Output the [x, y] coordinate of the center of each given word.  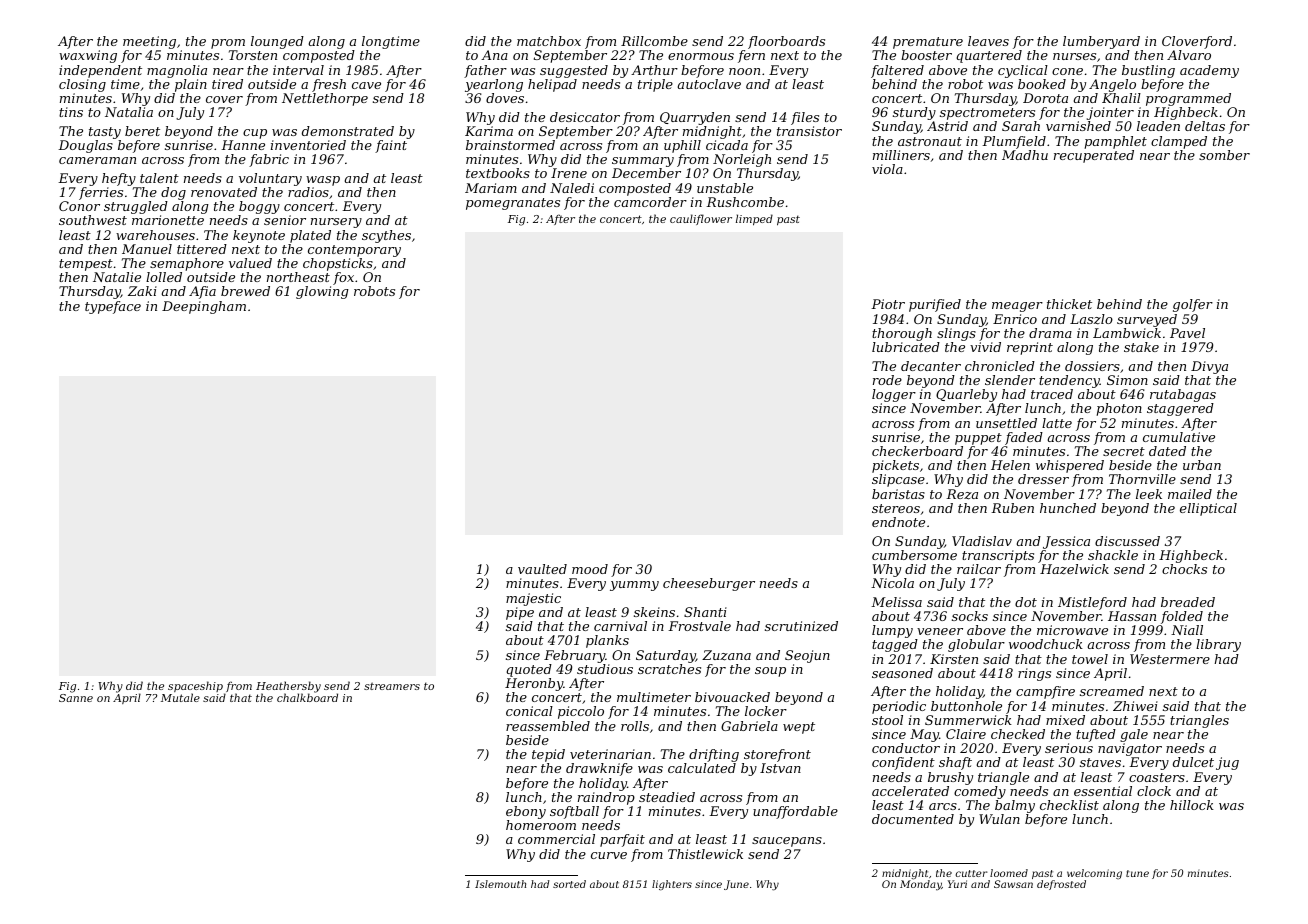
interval [298, 70]
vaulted [542, 569]
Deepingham [204, 307]
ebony [526, 812]
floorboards [786, 42]
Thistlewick [705, 854]
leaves [988, 41]
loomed [1009, 873]
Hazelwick [1074, 569]
